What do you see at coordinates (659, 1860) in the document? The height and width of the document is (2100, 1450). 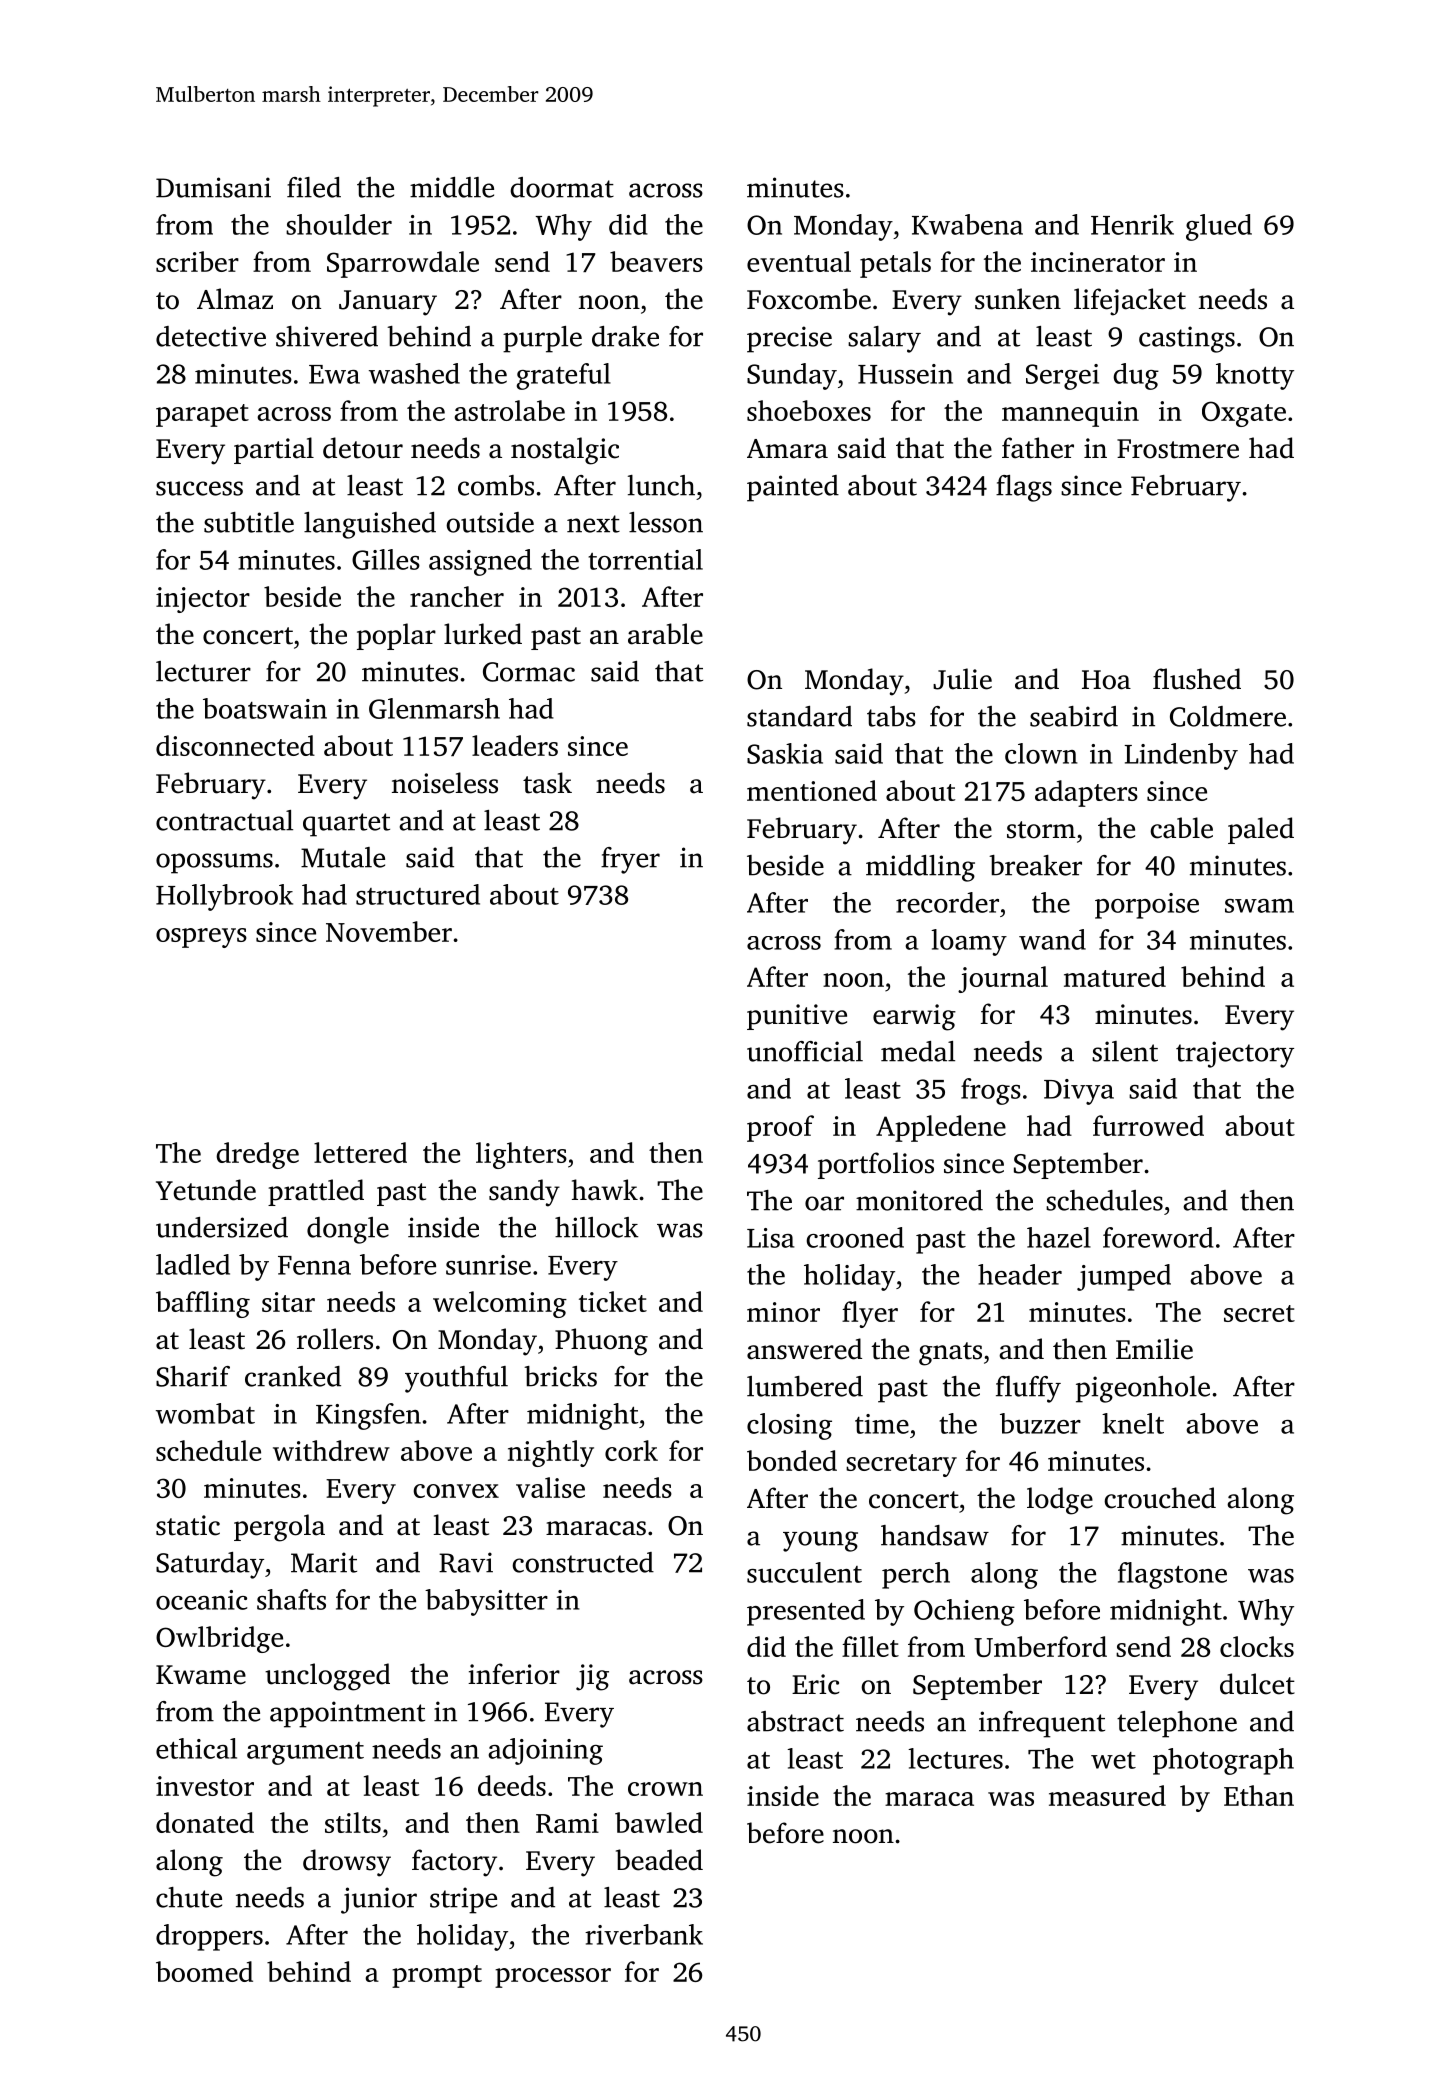 I see `beaded` at bounding box center [659, 1860].
